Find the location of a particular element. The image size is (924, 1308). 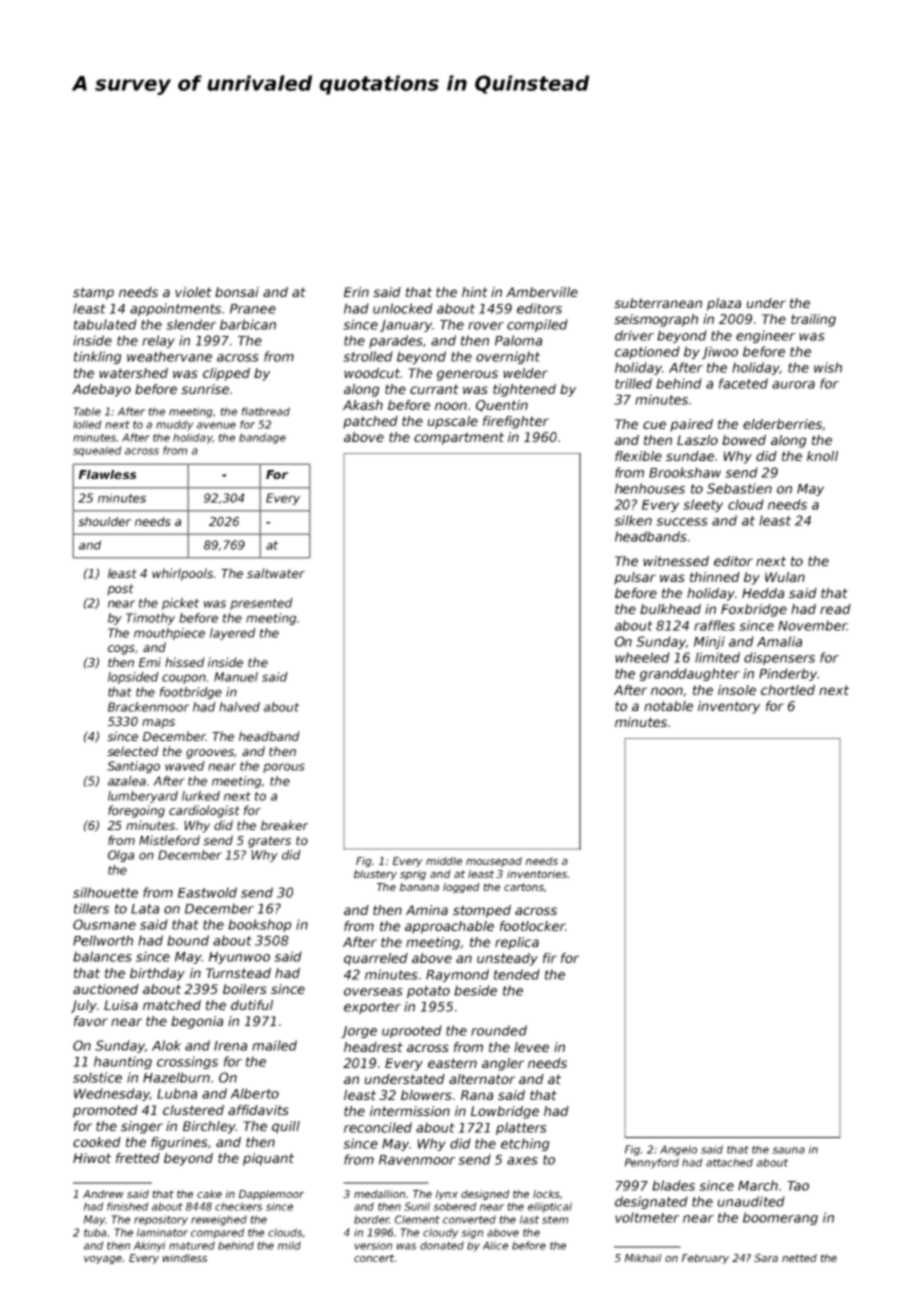

graters is located at coordinates (269, 842).
